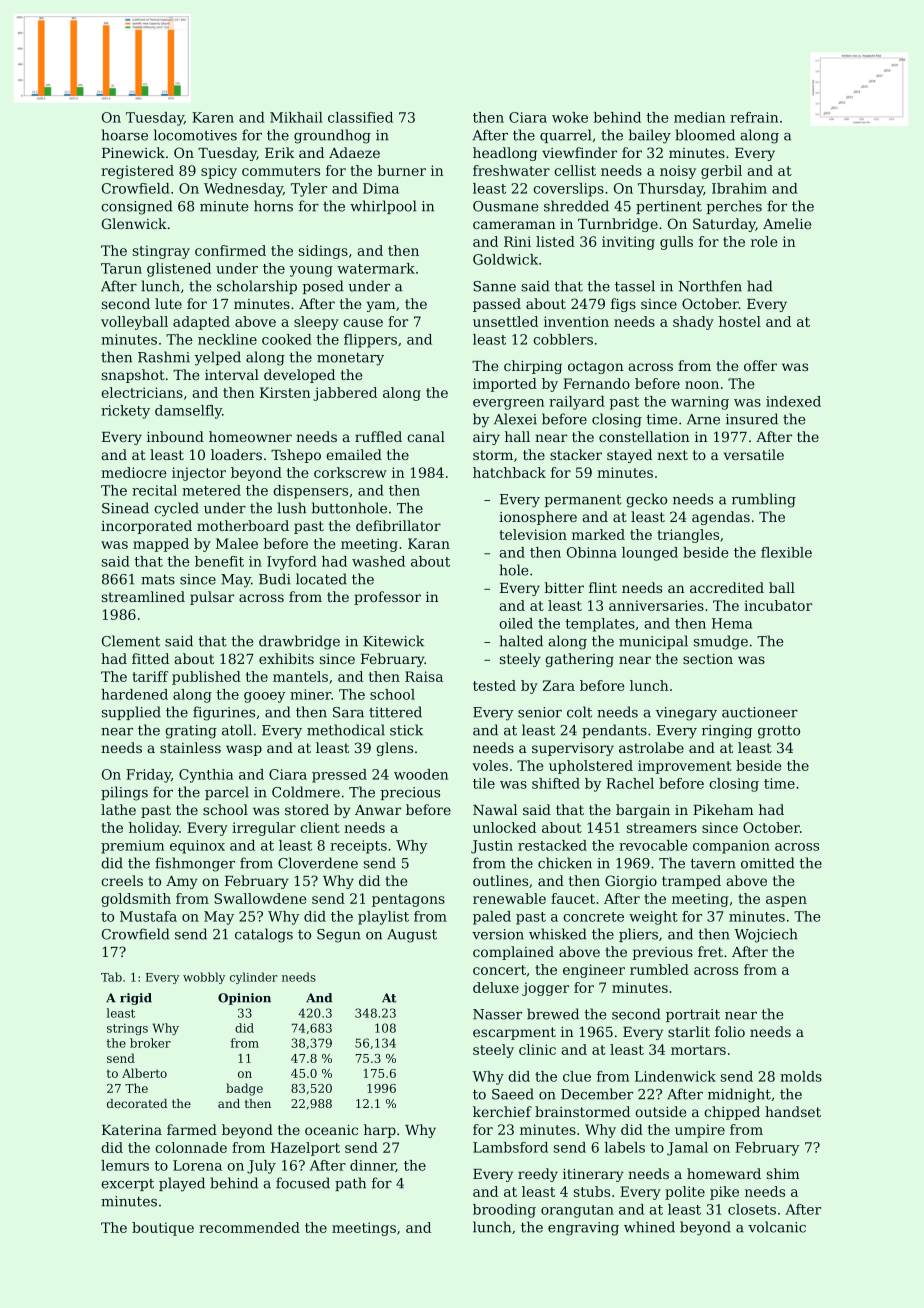  What do you see at coordinates (387, 598) in the page?
I see `professor` at bounding box center [387, 598].
